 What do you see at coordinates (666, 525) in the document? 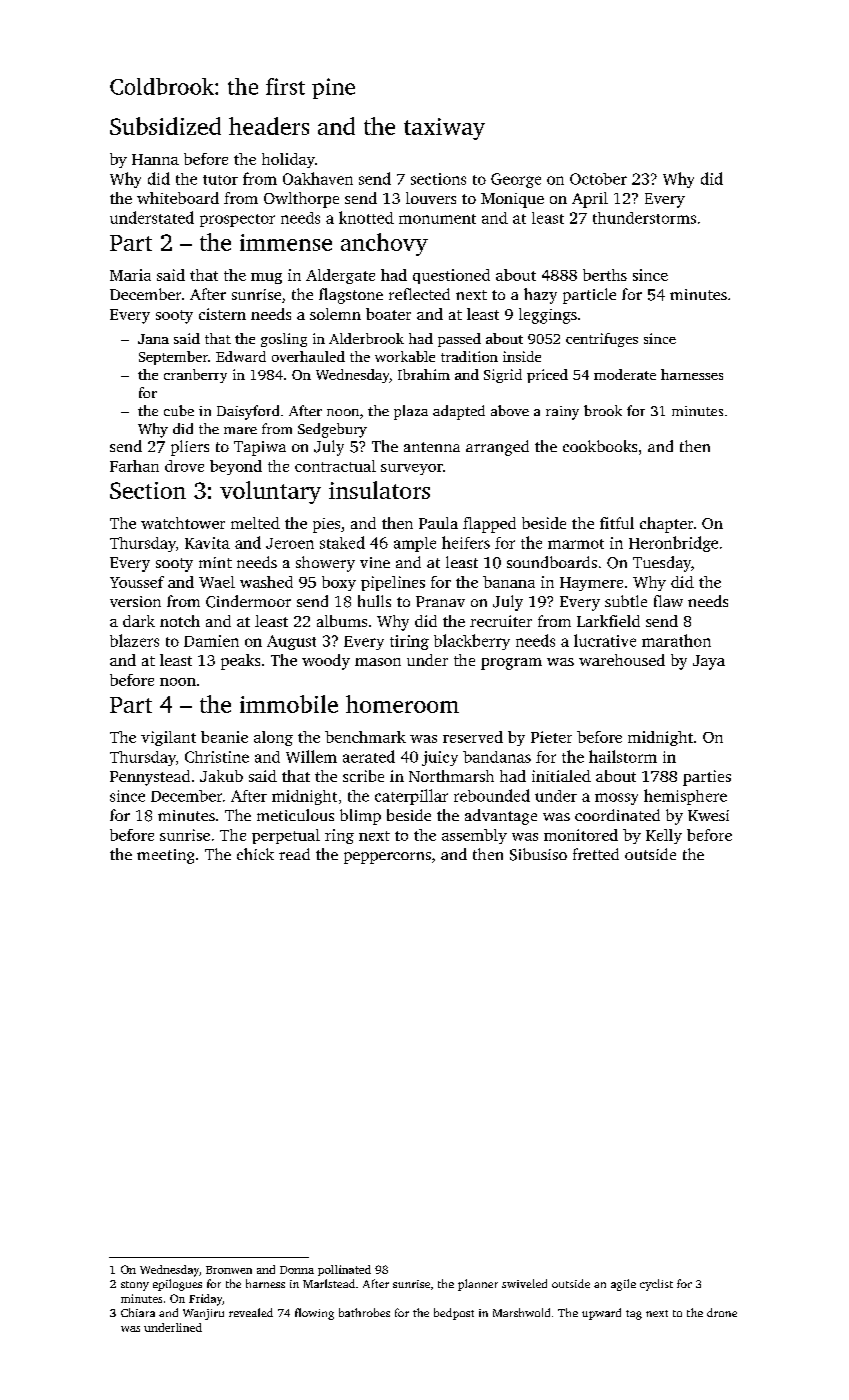
I see `chapter` at bounding box center [666, 525].
